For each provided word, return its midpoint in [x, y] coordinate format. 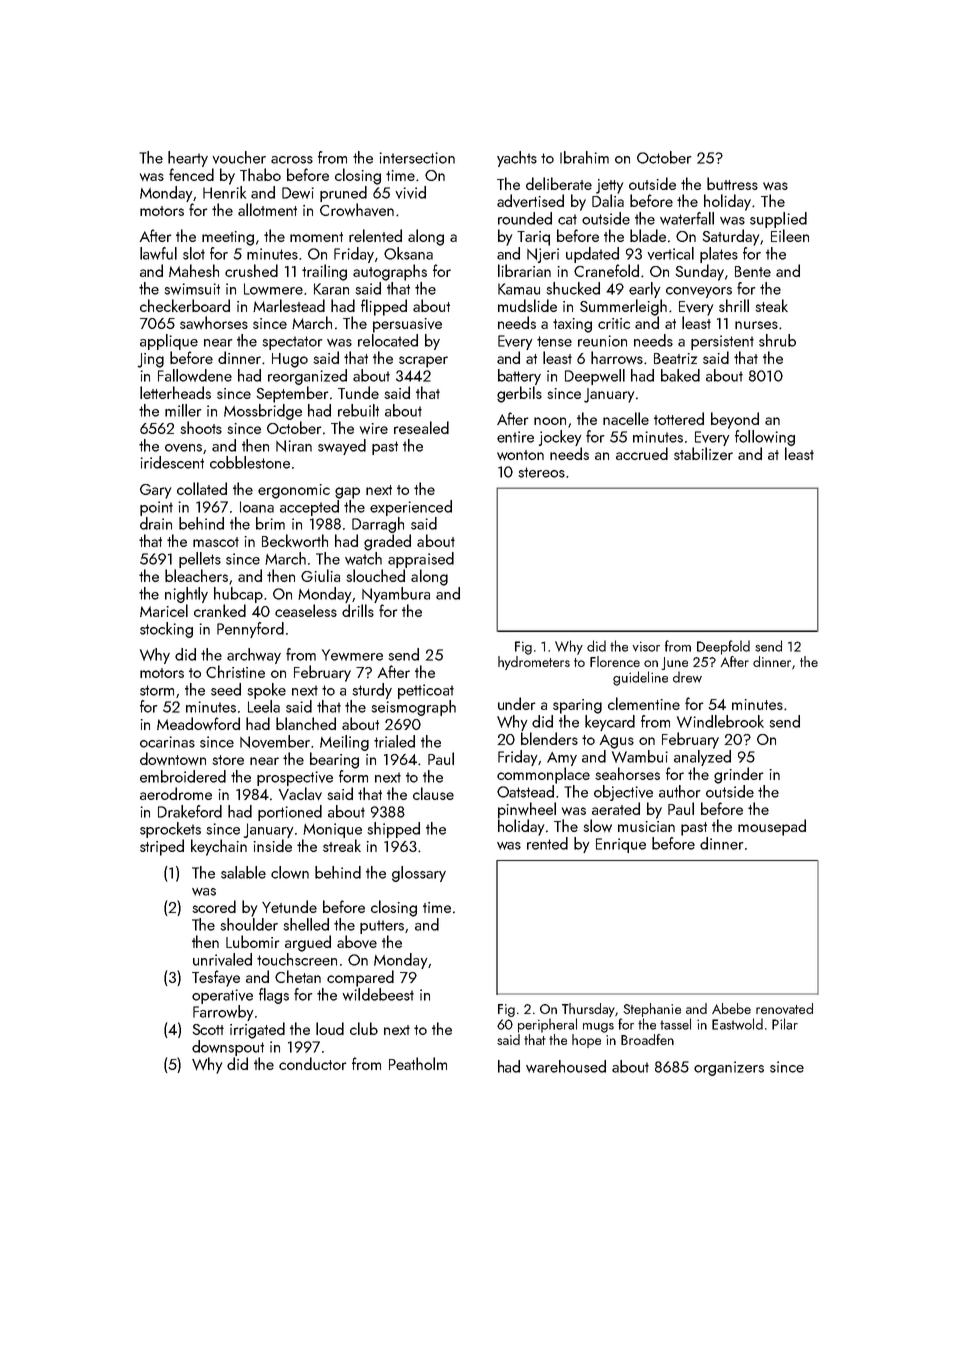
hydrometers [534, 663]
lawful [158, 253]
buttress [732, 183]
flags [274, 996]
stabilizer [703, 453]
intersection [417, 158]
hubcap [238, 595]
